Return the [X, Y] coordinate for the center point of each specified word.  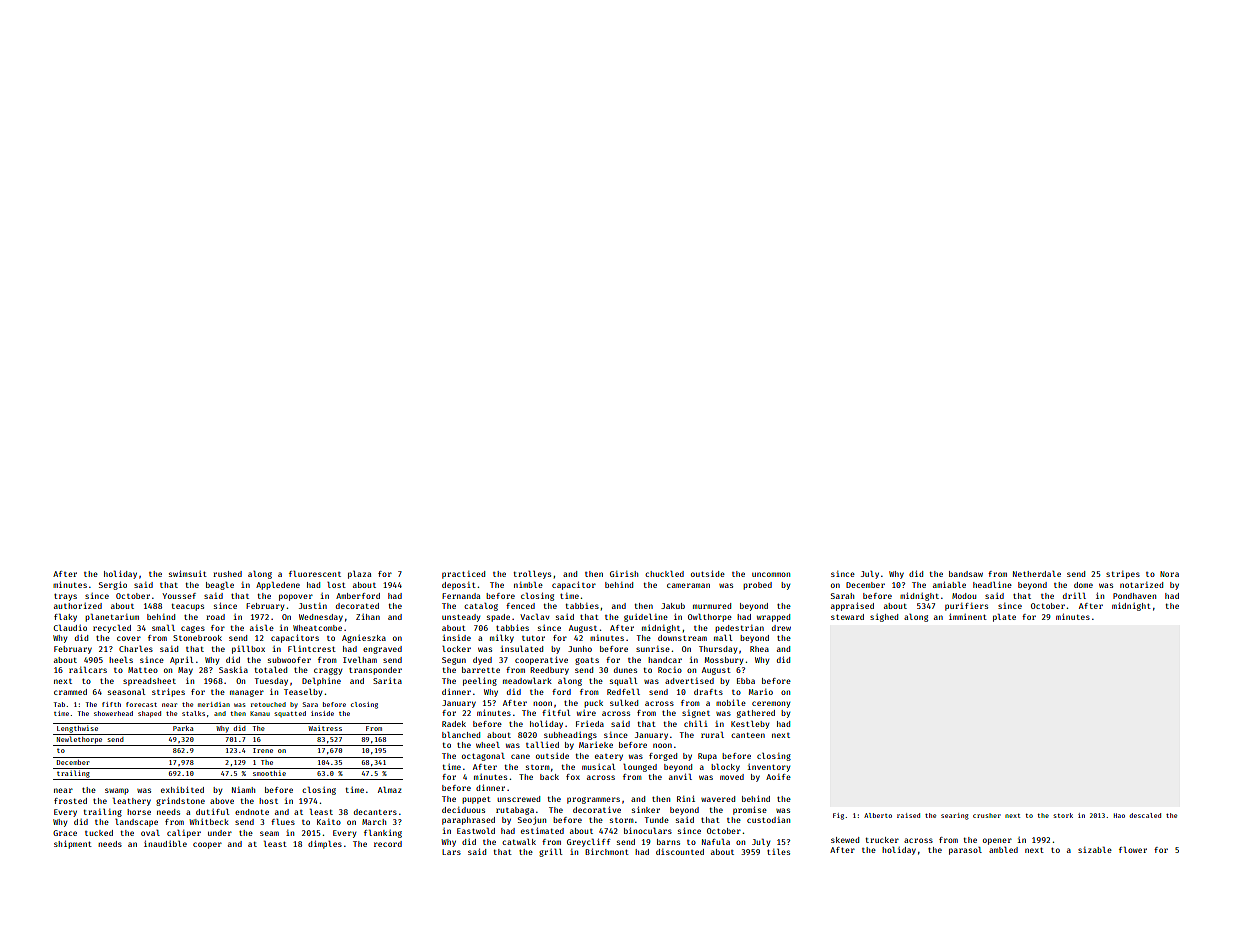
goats [587, 661]
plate [1004, 618]
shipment [73, 845]
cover [129, 638]
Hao [1119, 815]
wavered [718, 799]
